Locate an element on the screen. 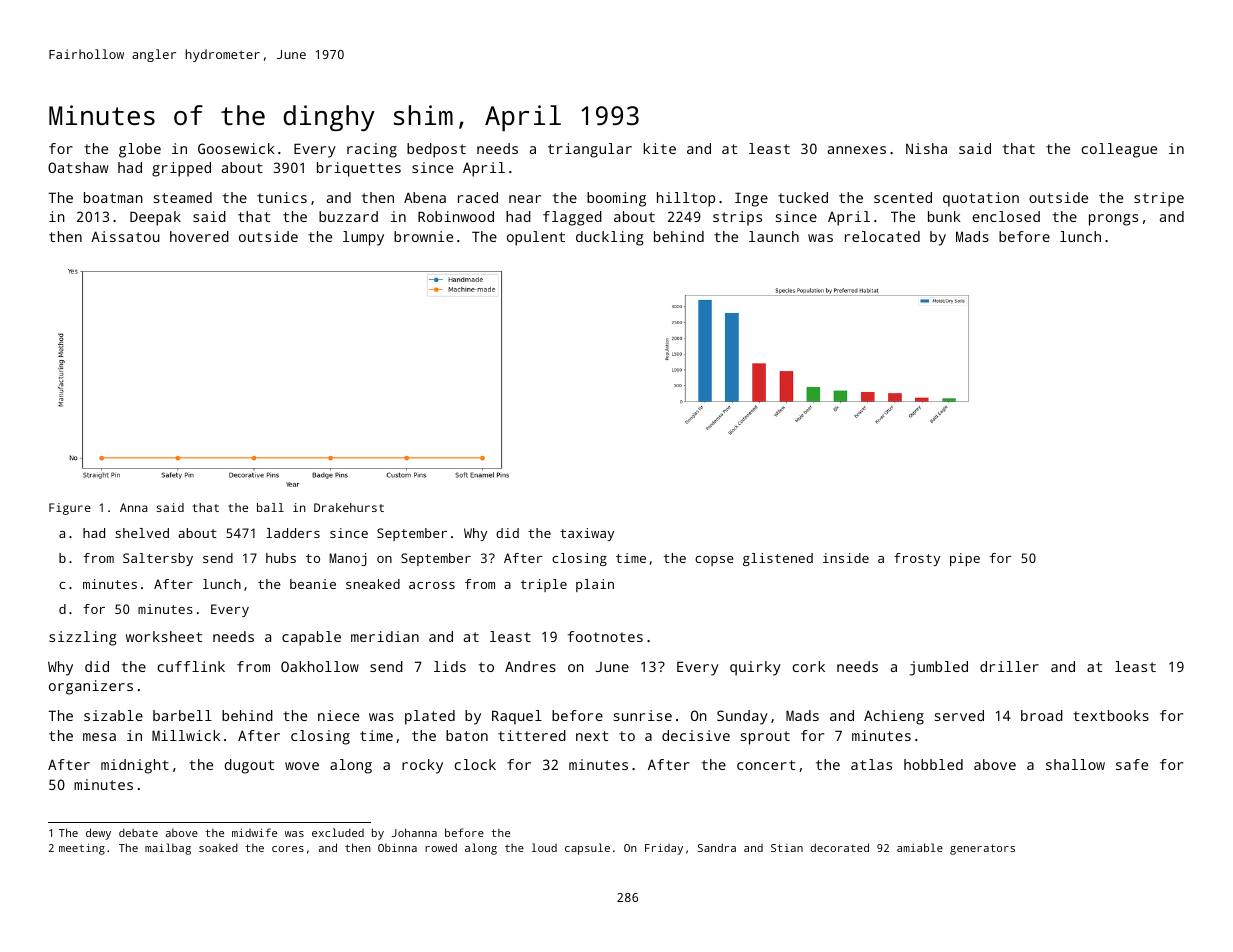  generators is located at coordinates (982, 849).
